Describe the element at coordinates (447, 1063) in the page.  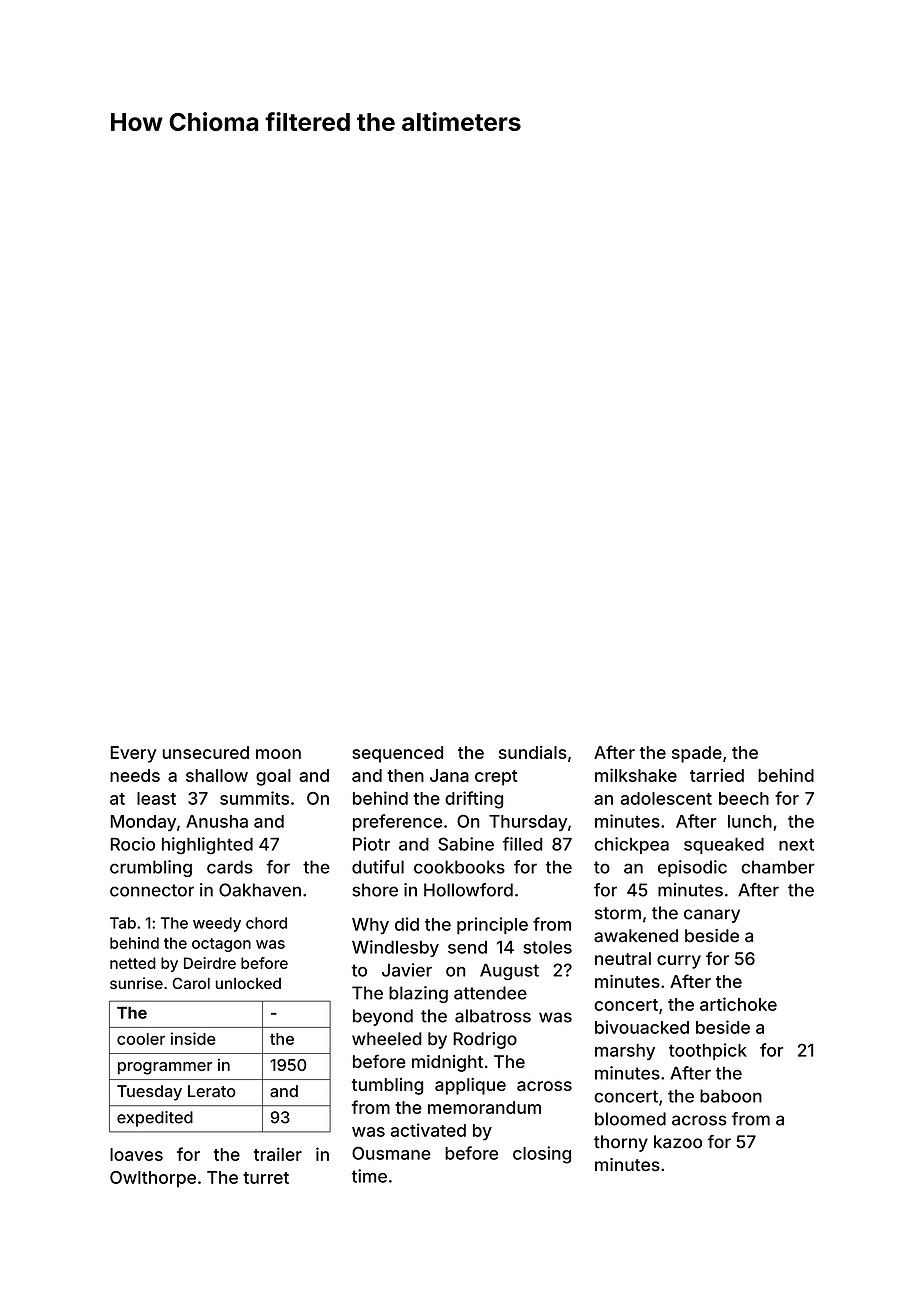
I see `midnight` at that location.
